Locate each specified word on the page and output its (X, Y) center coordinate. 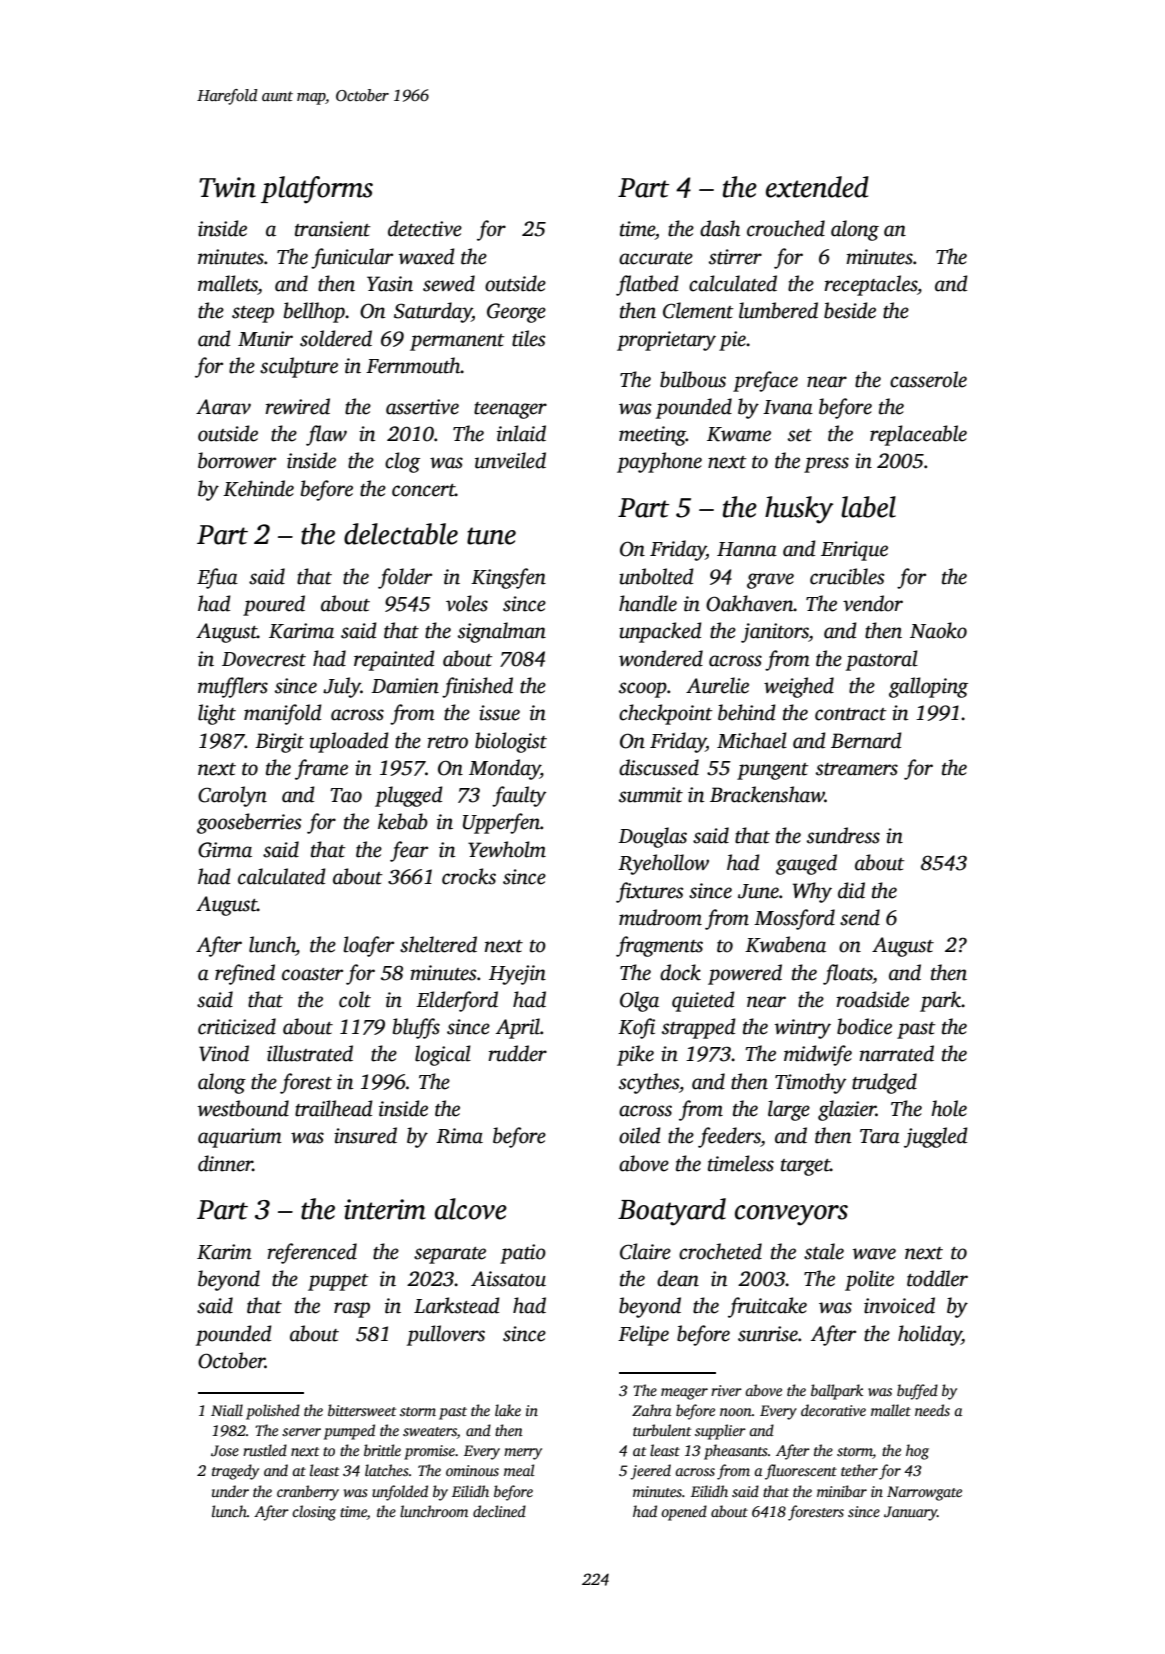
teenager (510, 410)
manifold (283, 714)
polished (273, 1412)
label (868, 507)
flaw (326, 435)
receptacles (870, 285)
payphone (659, 462)
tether (859, 1470)
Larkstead (457, 1305)
